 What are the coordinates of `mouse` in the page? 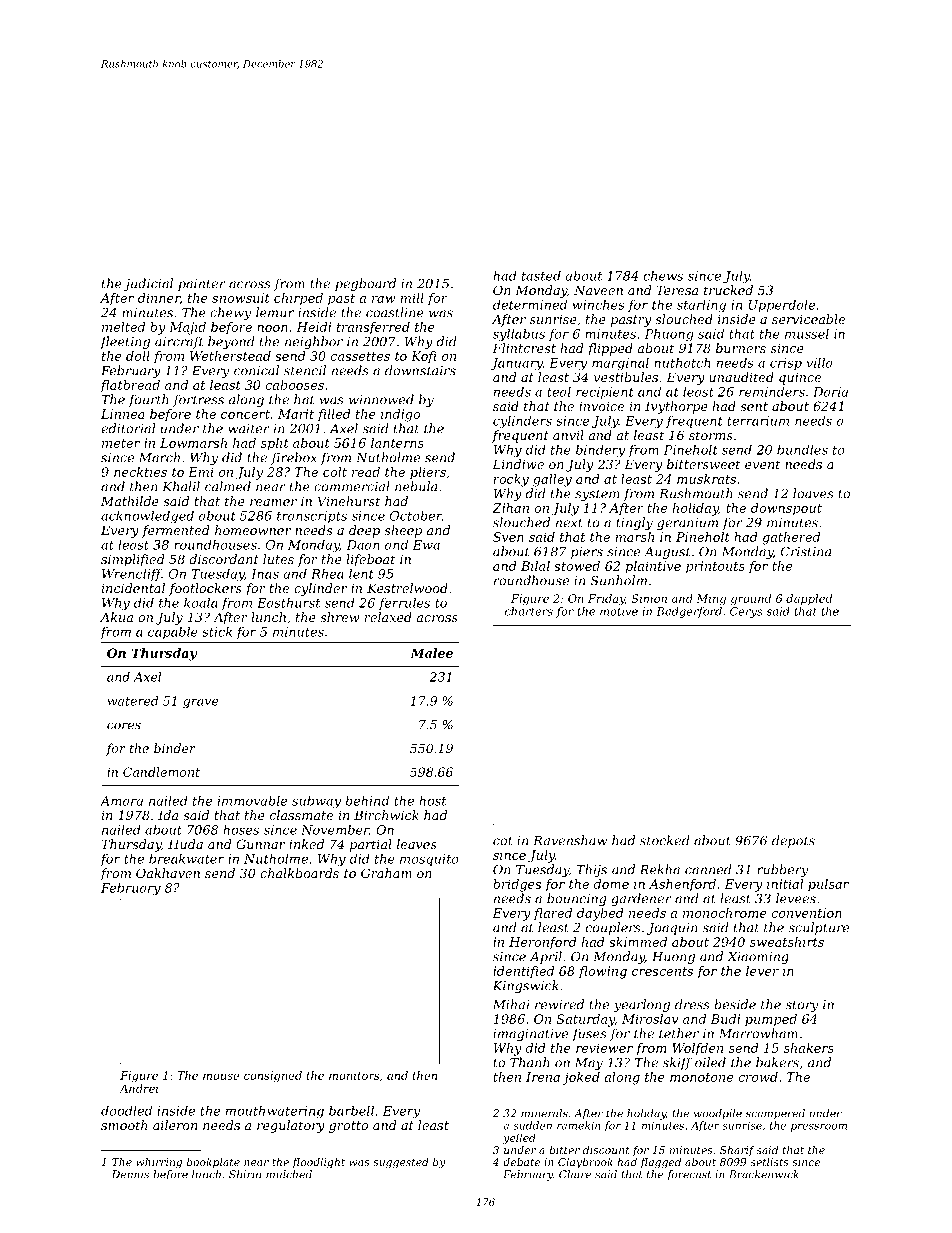 It's located at (221, 1076).
